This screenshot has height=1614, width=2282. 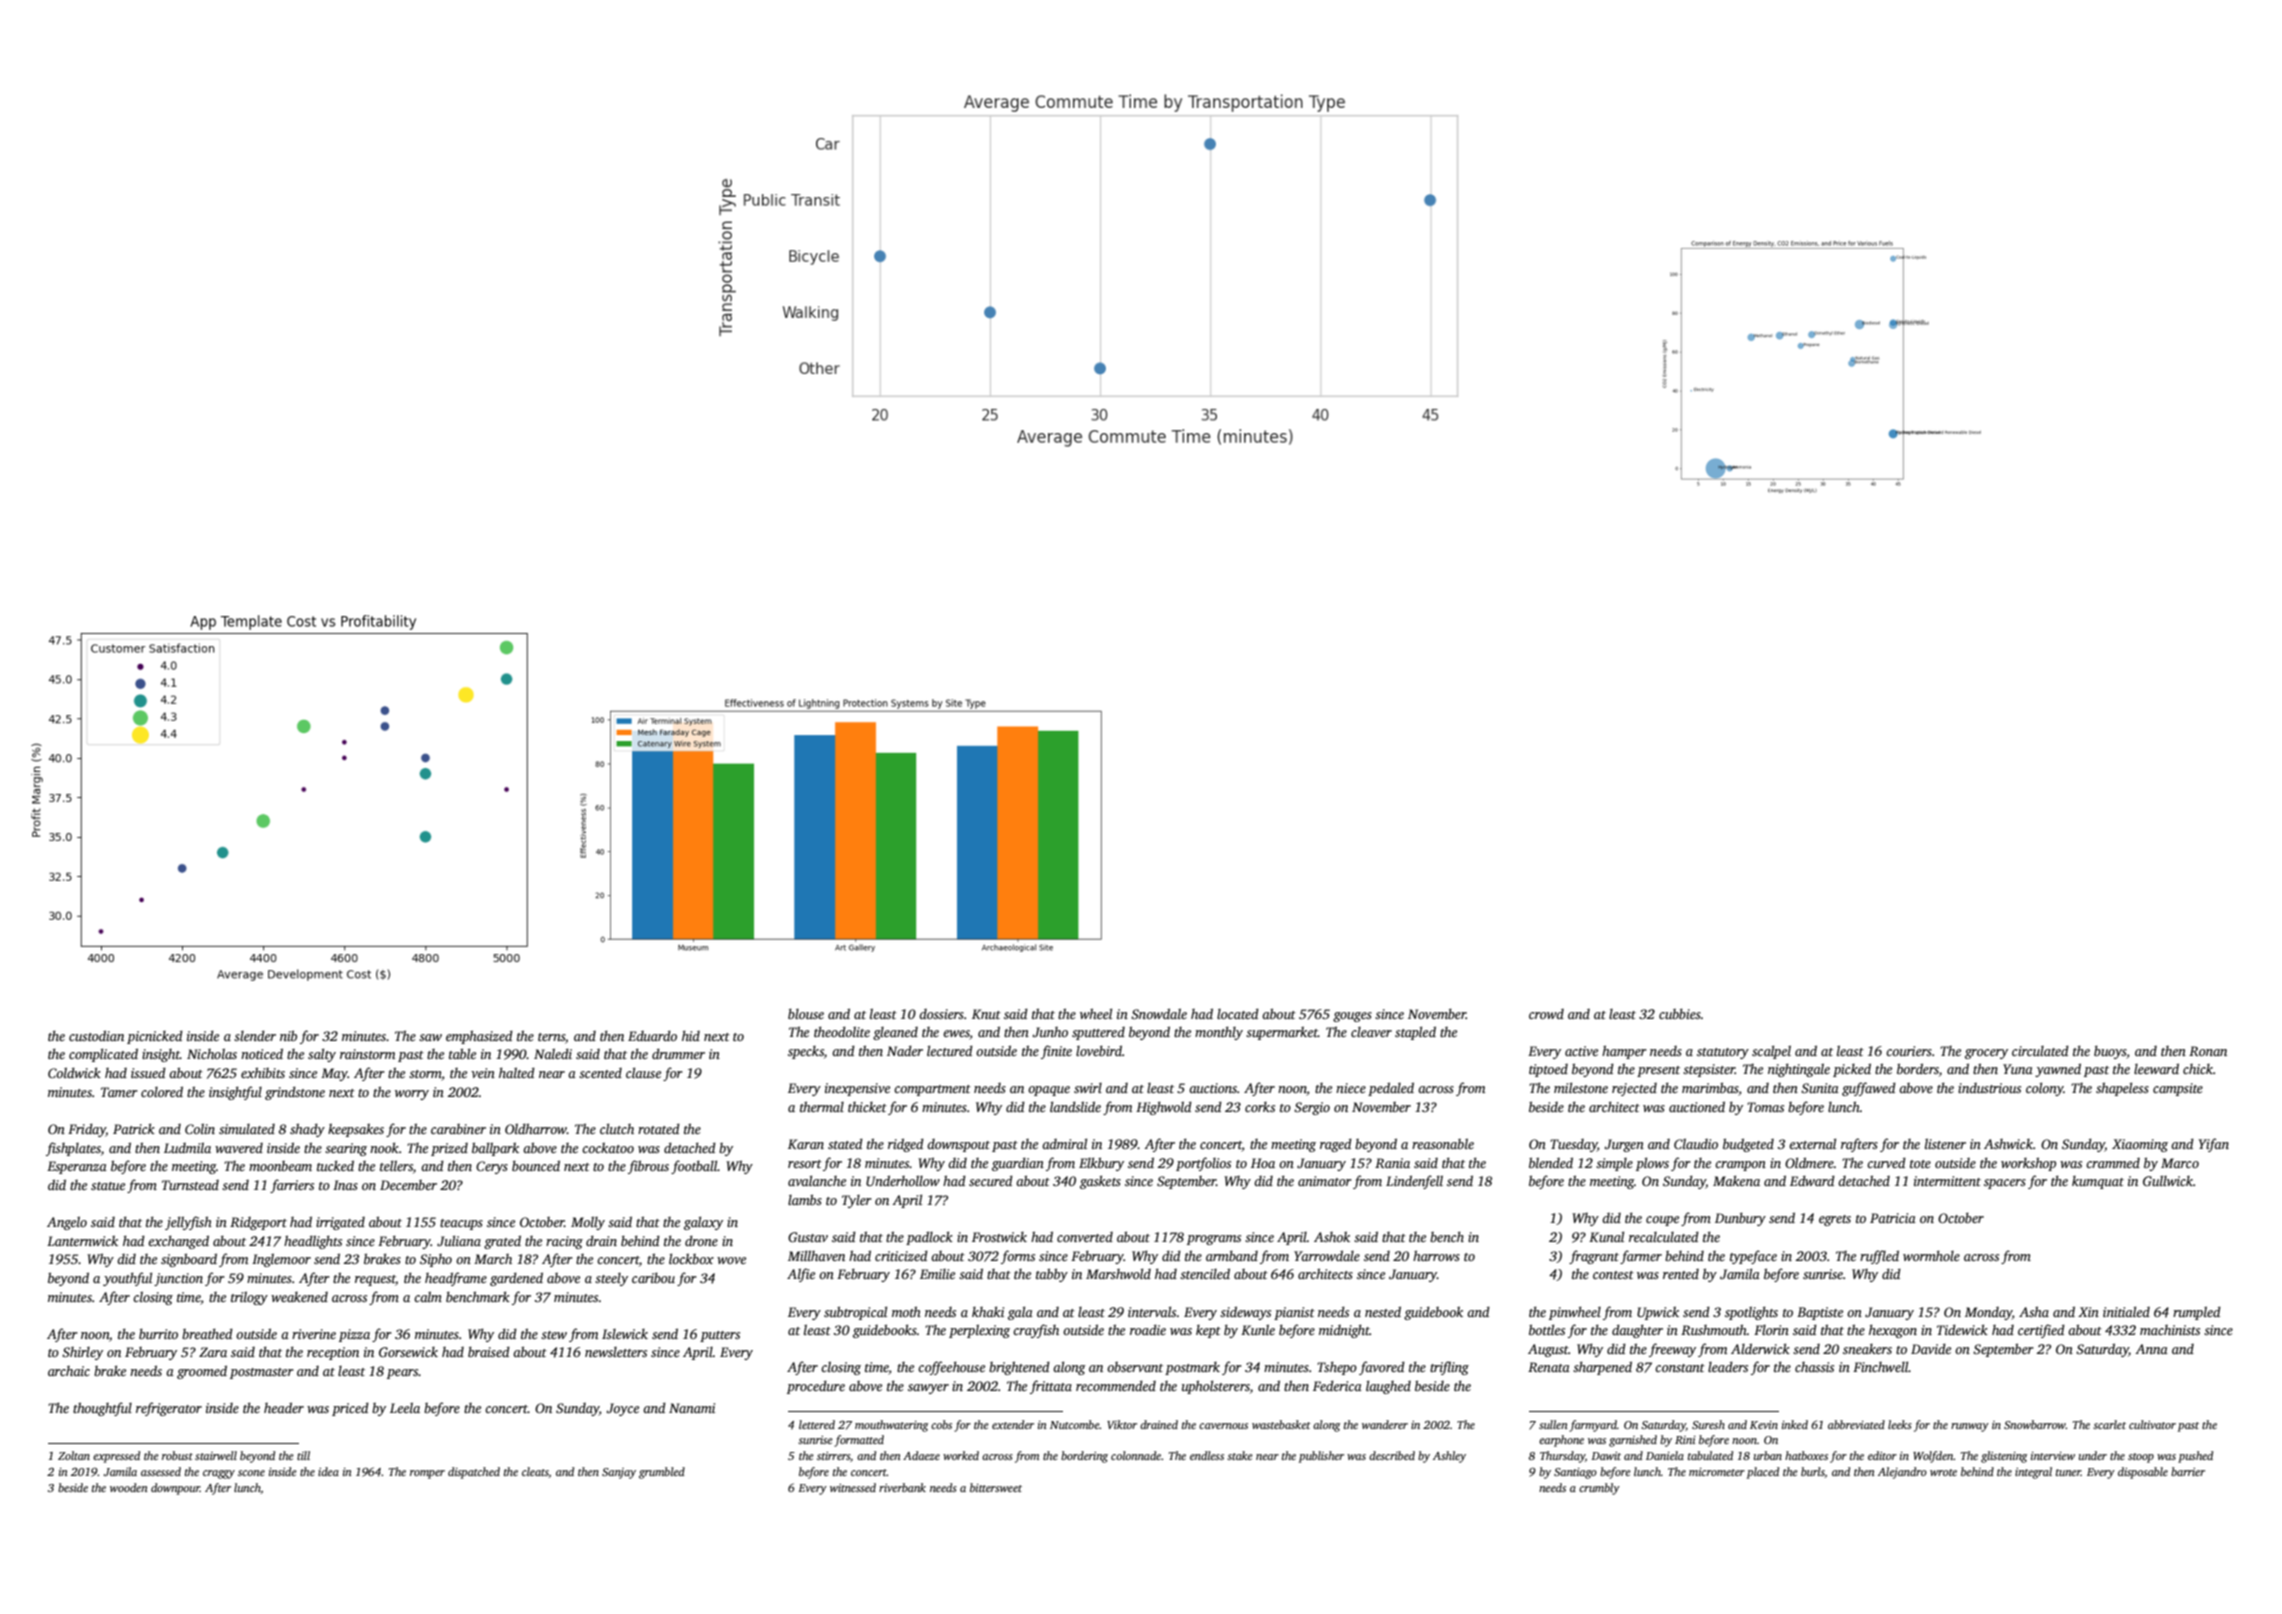 What do you see at coordinates (622, 1409) in the screenshot?
I see `Joyce` at bounding box center [622, 1409].
